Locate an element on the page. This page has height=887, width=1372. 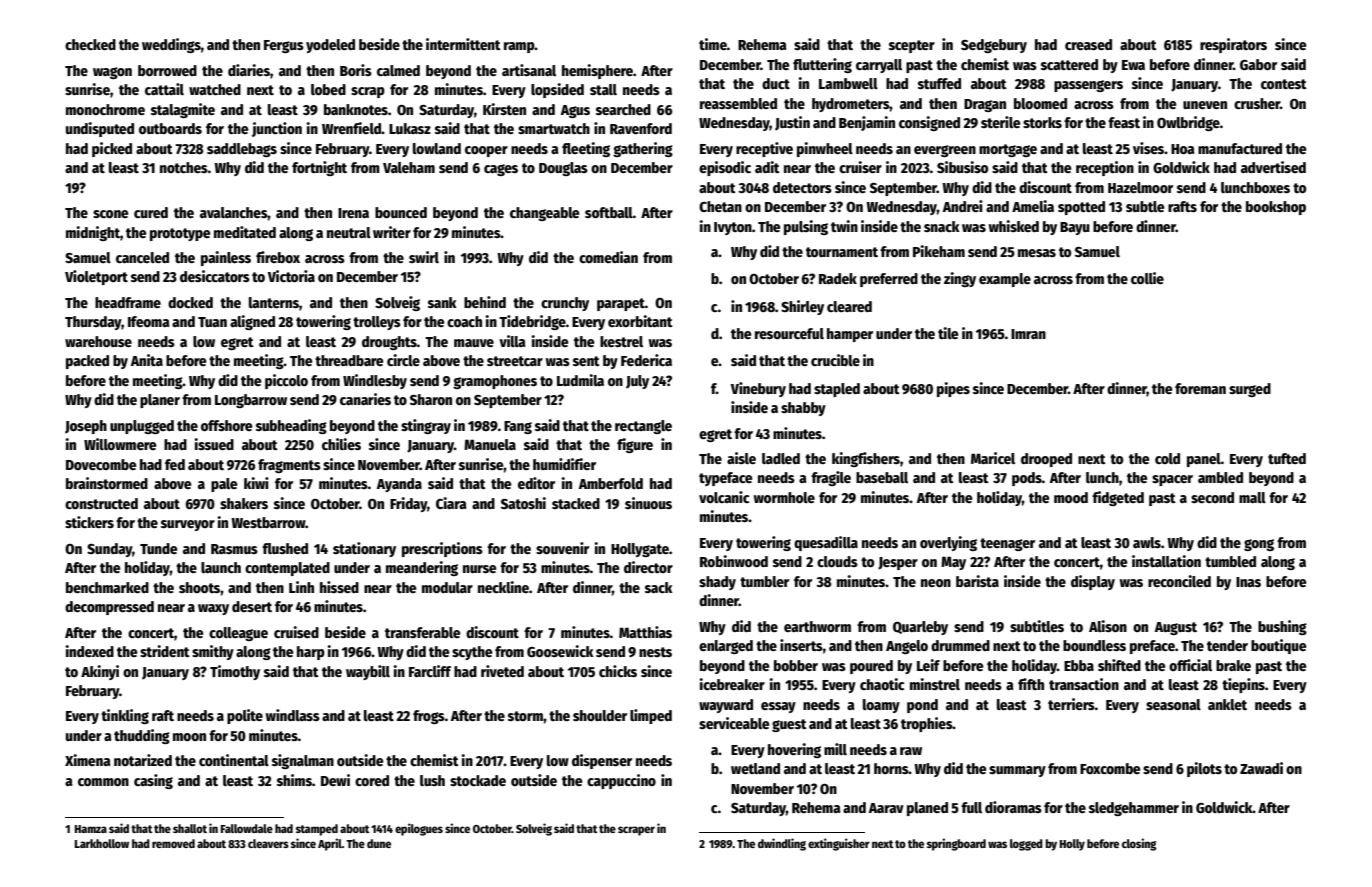
inserts is located at coordinates (801, 645).
